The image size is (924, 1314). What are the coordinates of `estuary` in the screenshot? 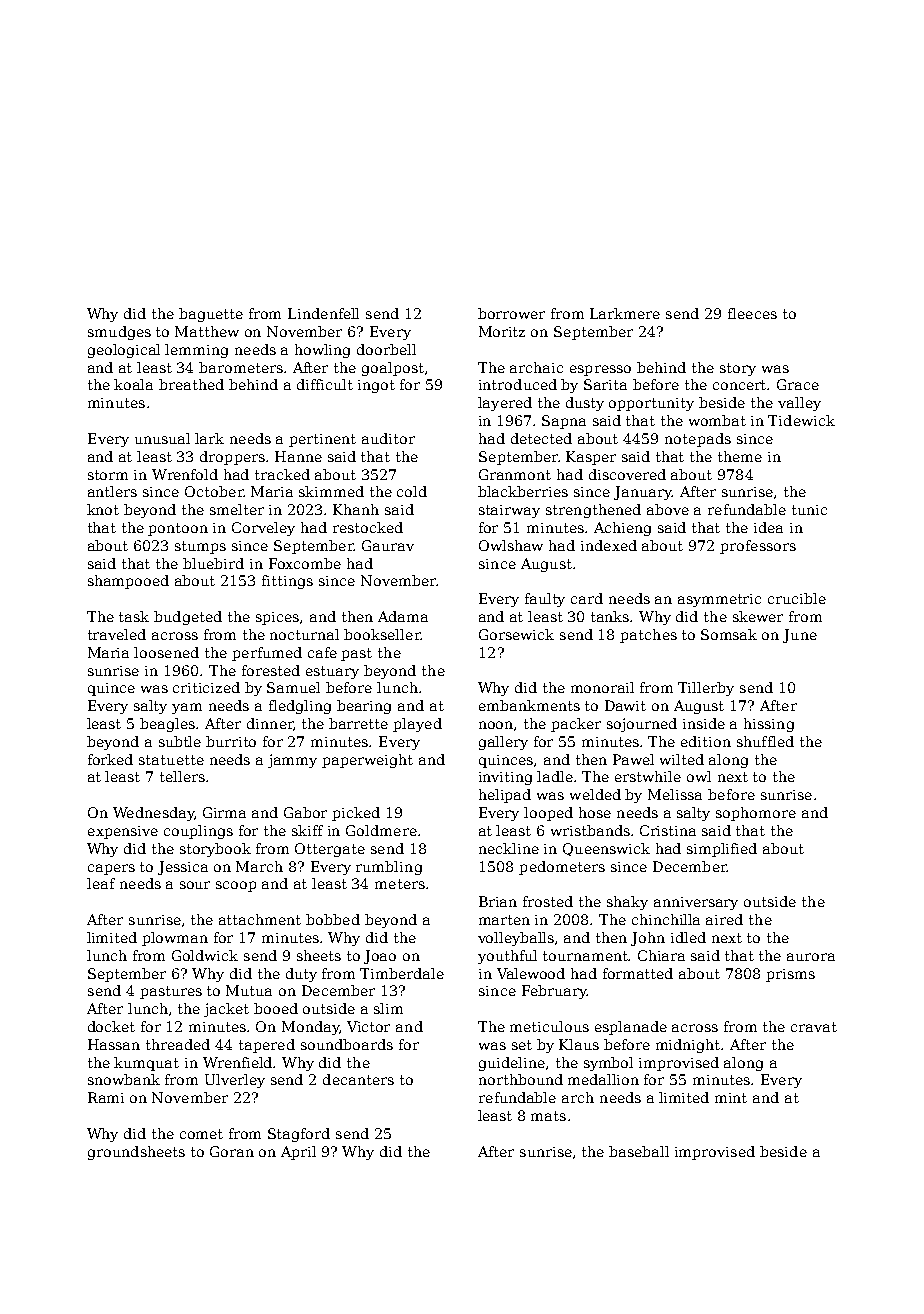 It's located at (332, 672).
